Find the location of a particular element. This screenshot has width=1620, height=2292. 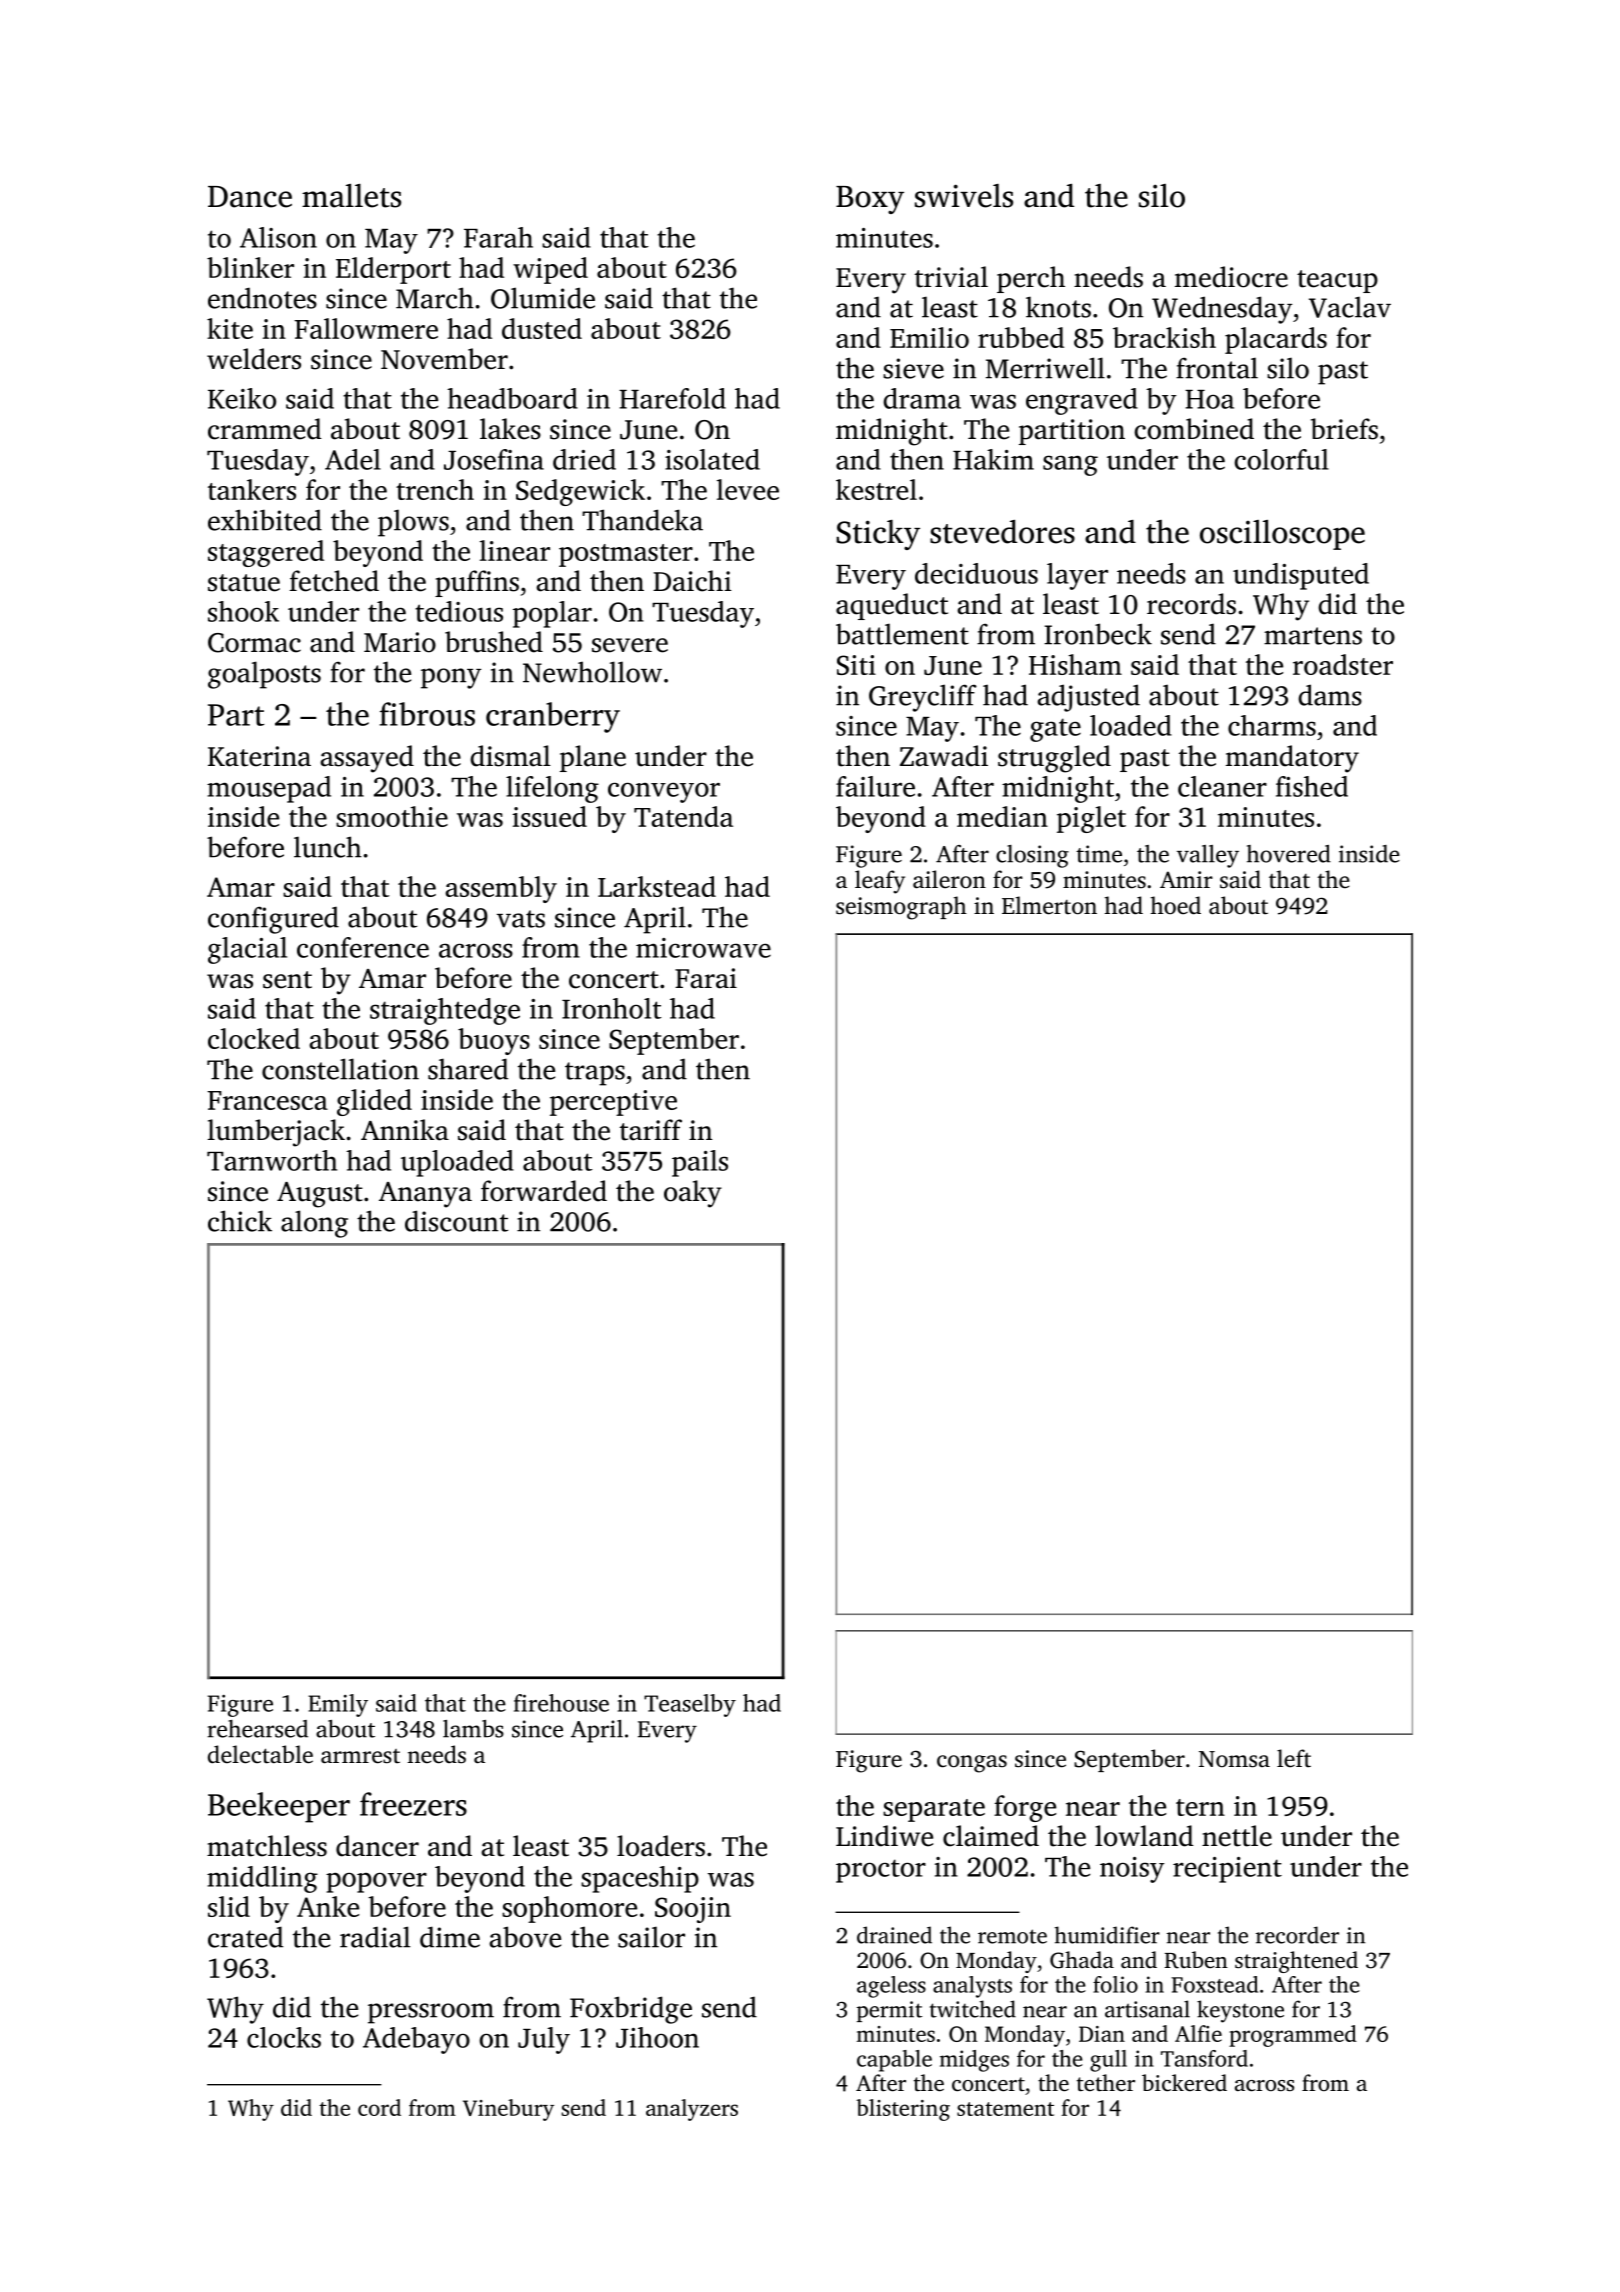

keystone is located at coordinates (1240, 2011).
